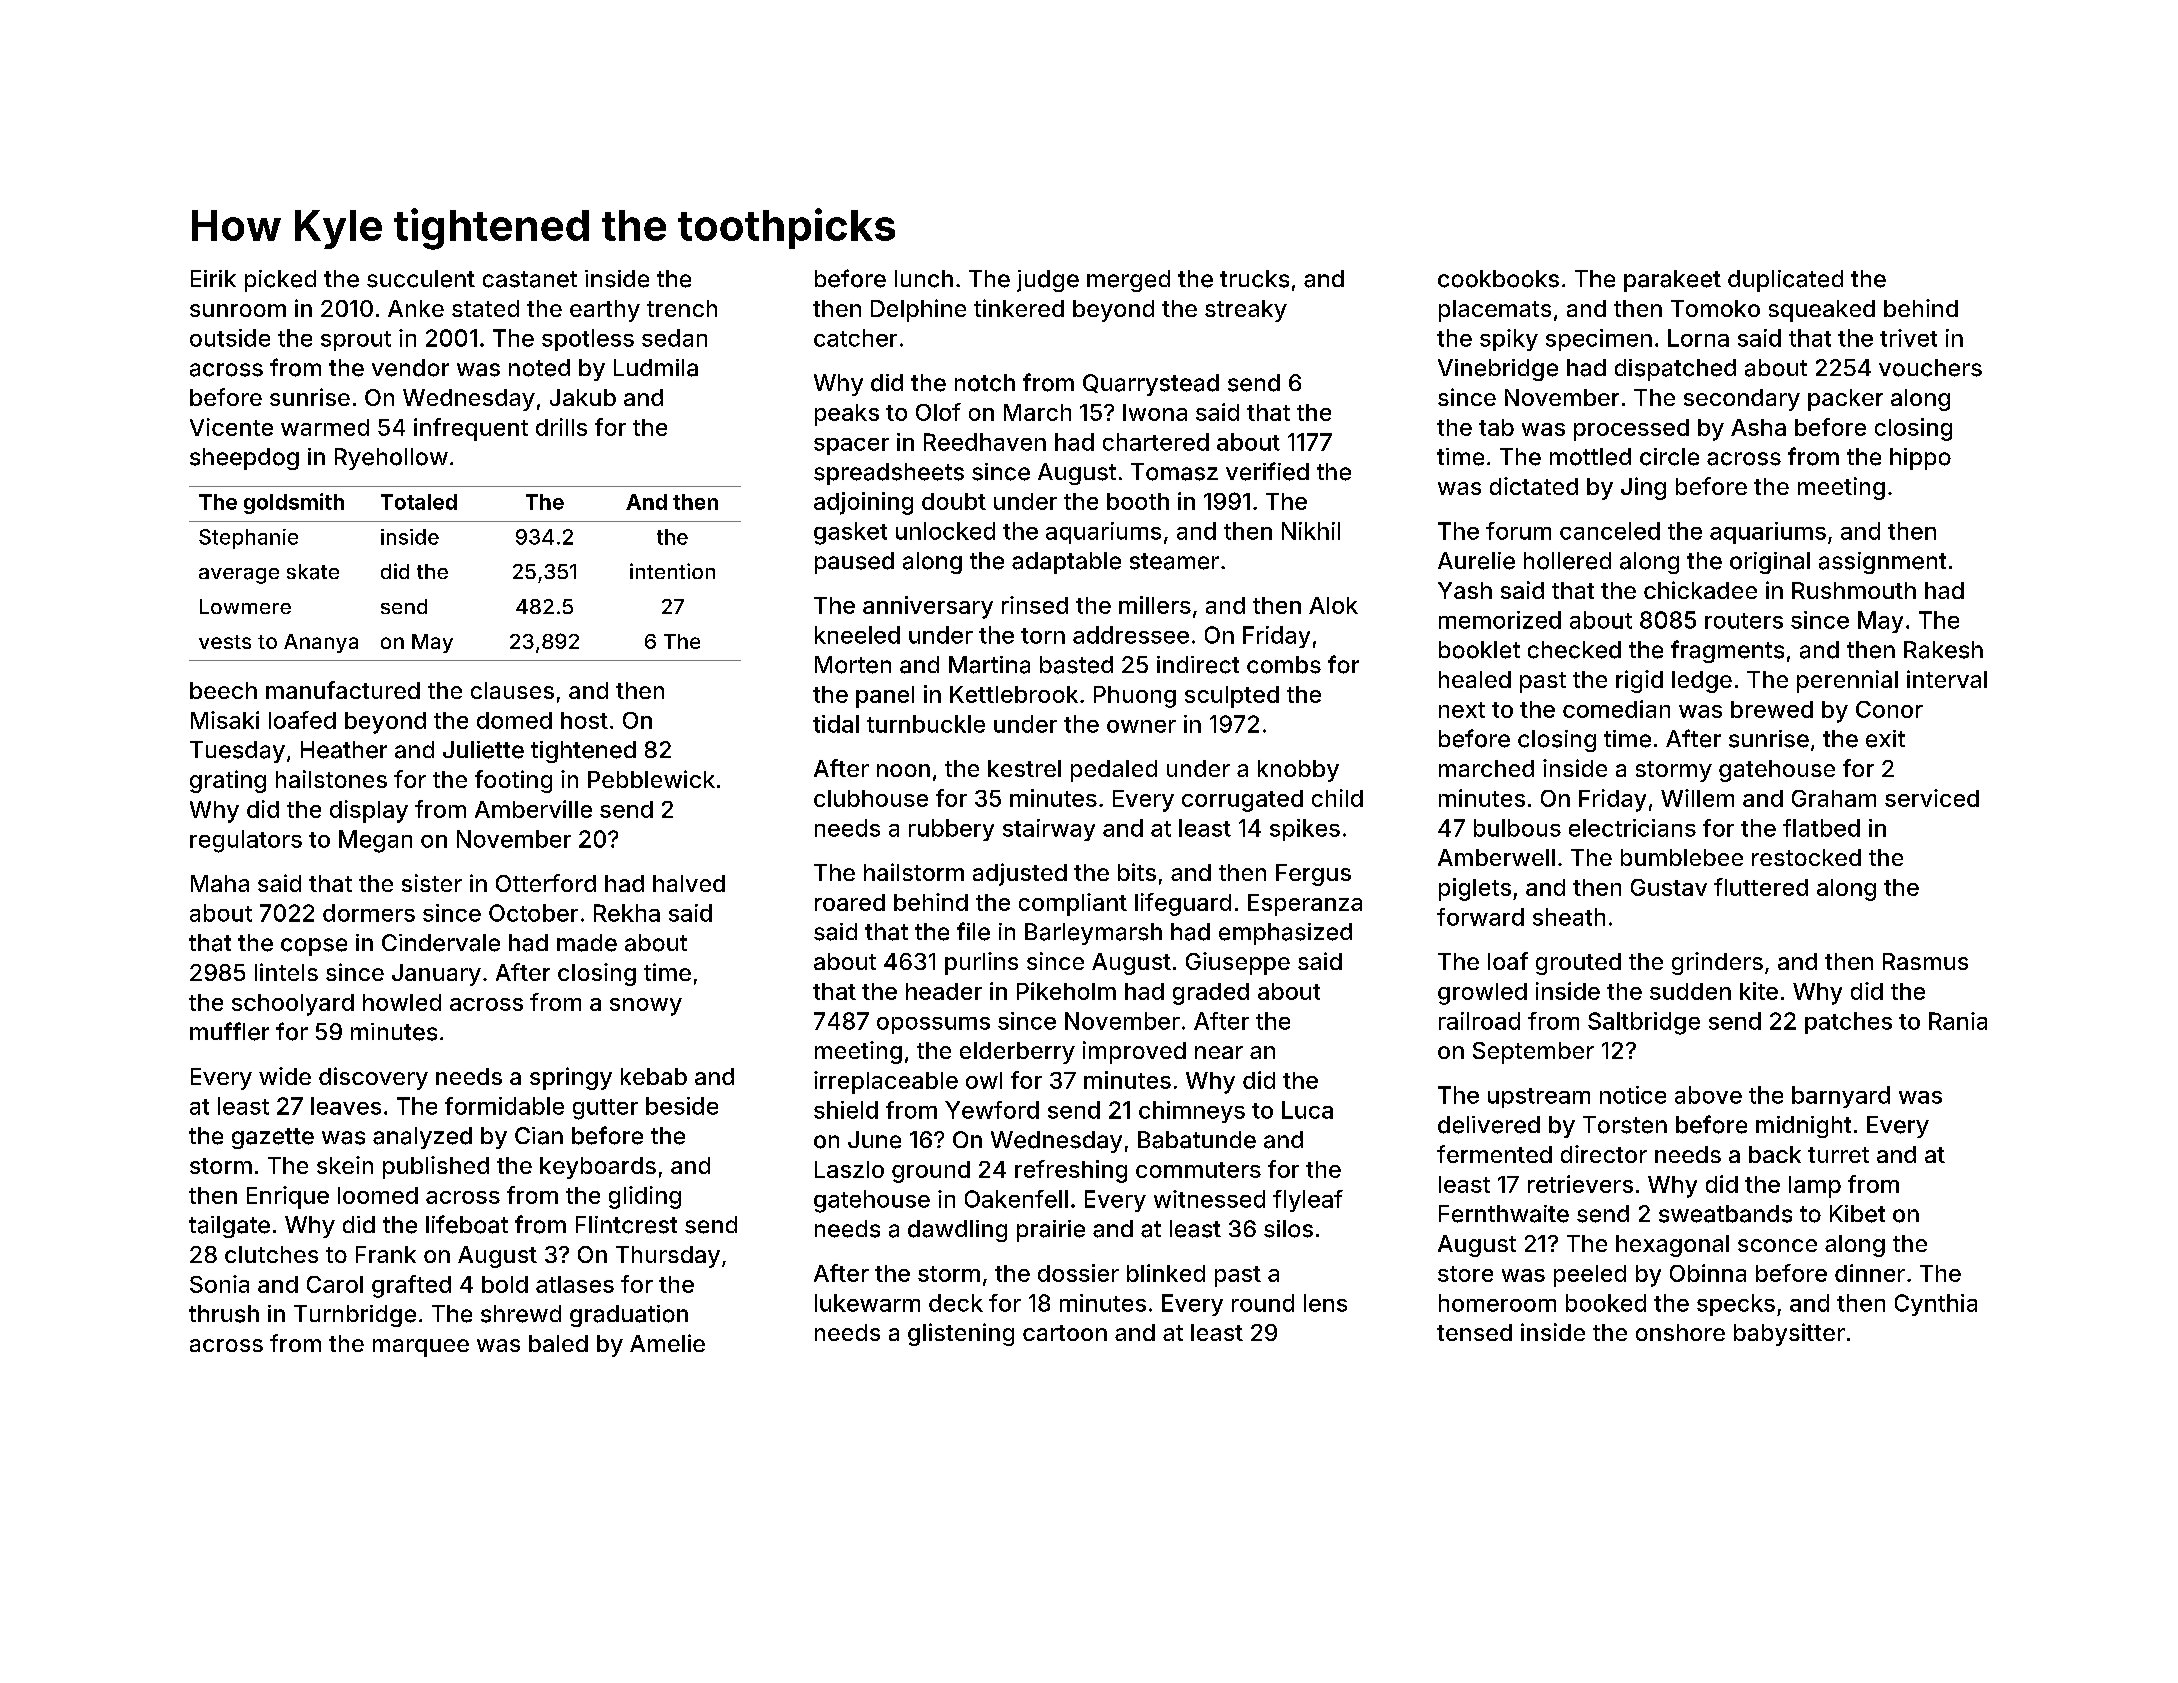  What do you see at coordinates (485, 308) in the page?
I see `stated` at bounding box center [485, 308].
